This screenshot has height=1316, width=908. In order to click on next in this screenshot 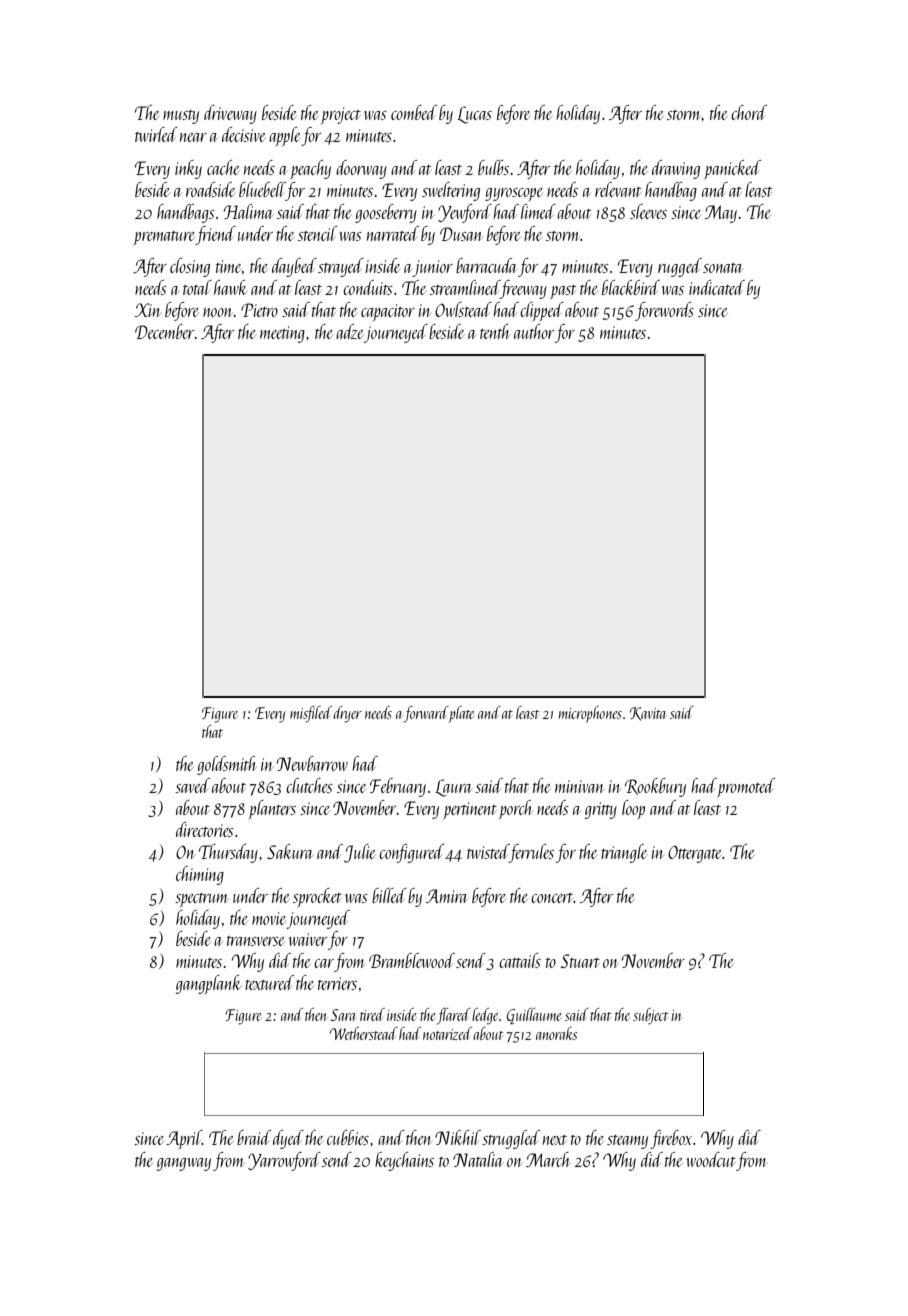, I will do `click(555, 1140)`.
